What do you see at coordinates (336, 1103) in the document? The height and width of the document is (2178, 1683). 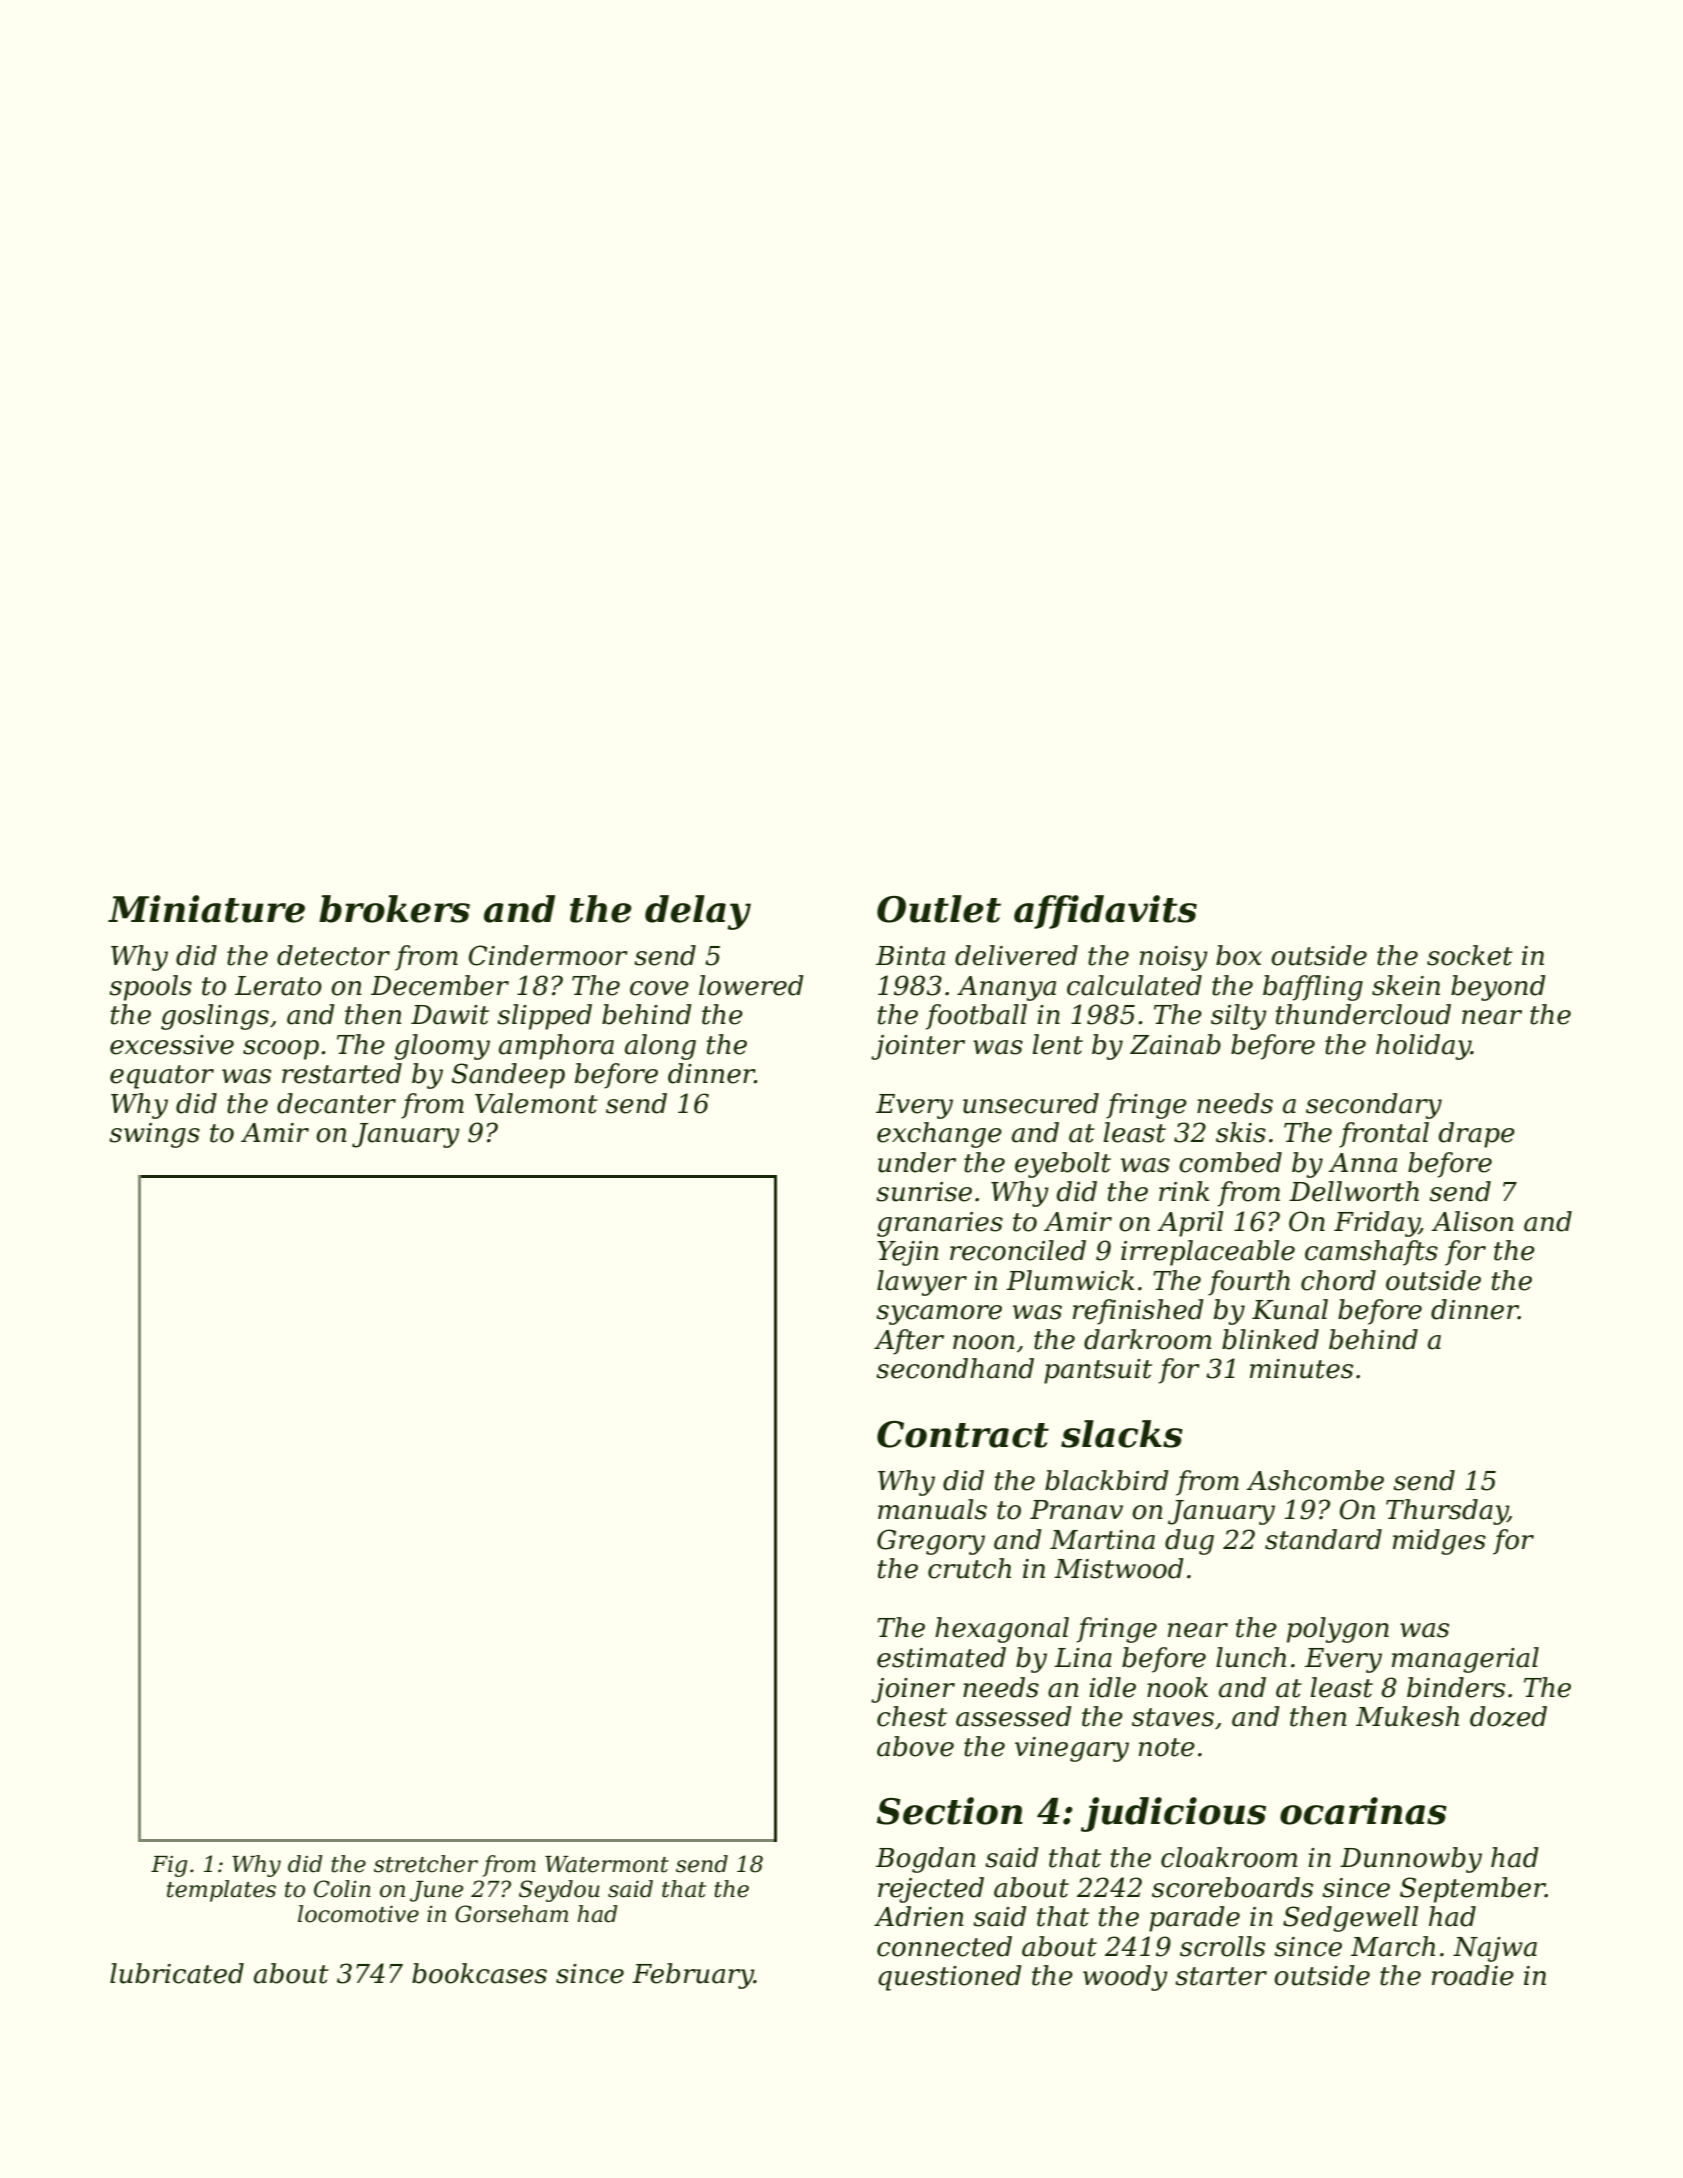 I see `decanter` at bounding box center [336, 1103].
